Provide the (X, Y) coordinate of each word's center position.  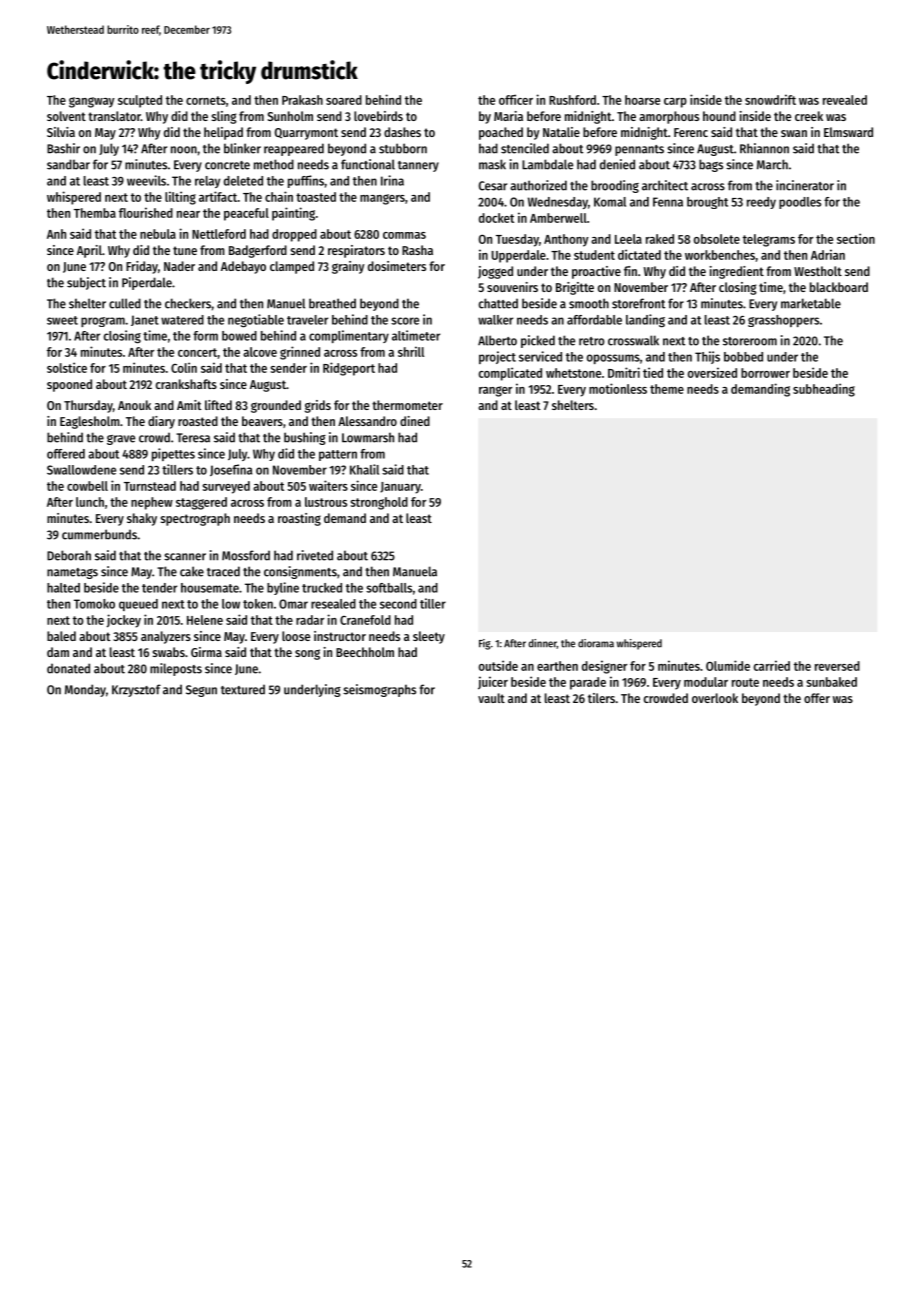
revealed (845, 100)
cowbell (87, 486)
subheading (824, 390)
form (205, 336)
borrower (765, 373)
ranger (495, 391)
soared (344, 100)
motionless (618, 388)
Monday (85, 690)
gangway (92, 102)
